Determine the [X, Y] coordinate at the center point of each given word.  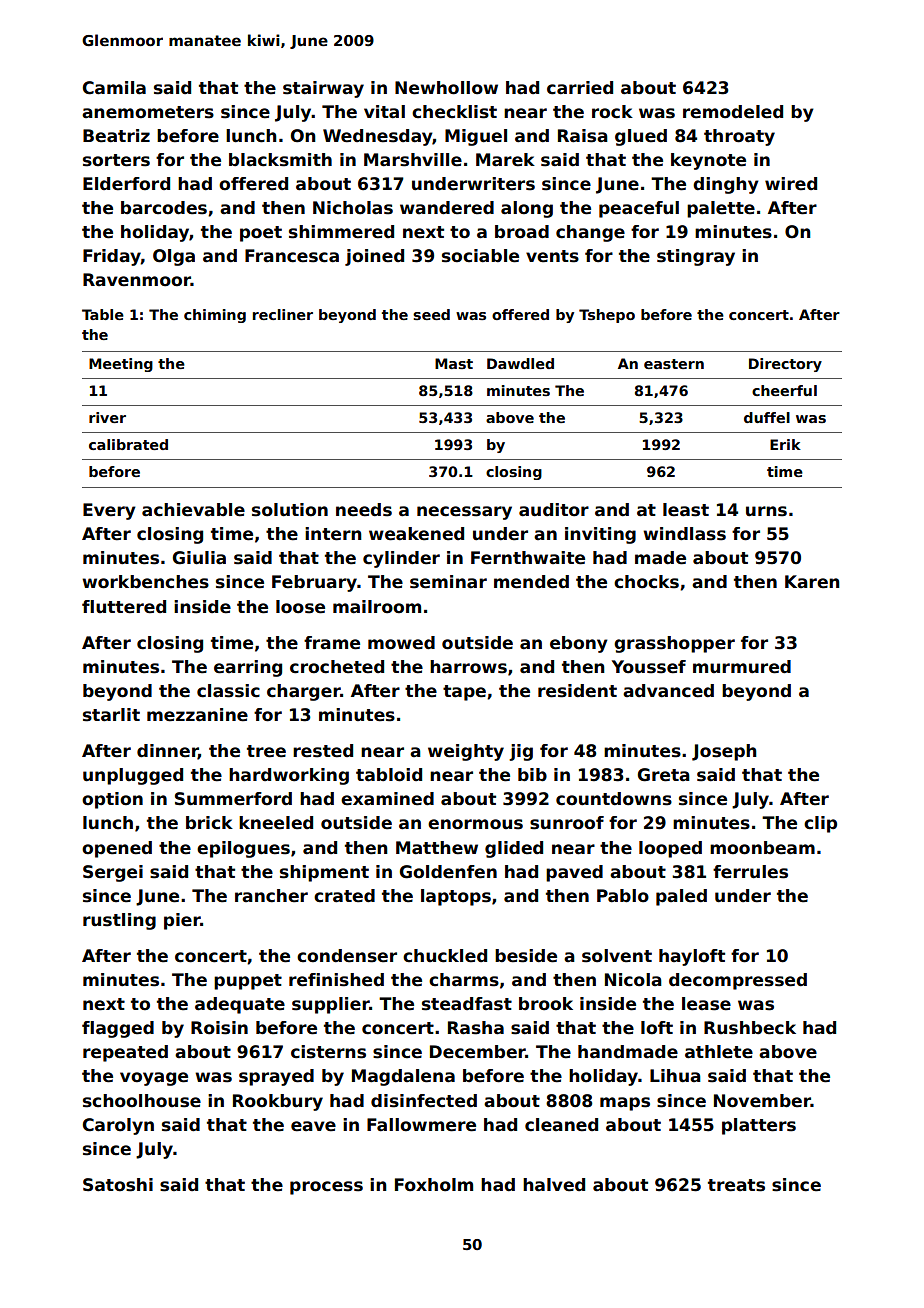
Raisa [583, 136]
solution [290, 510]
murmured [742, 667]
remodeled [733, 112]
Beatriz [116, 136]
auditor [554, 510]
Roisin [219, 1028]
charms [464, 980]
